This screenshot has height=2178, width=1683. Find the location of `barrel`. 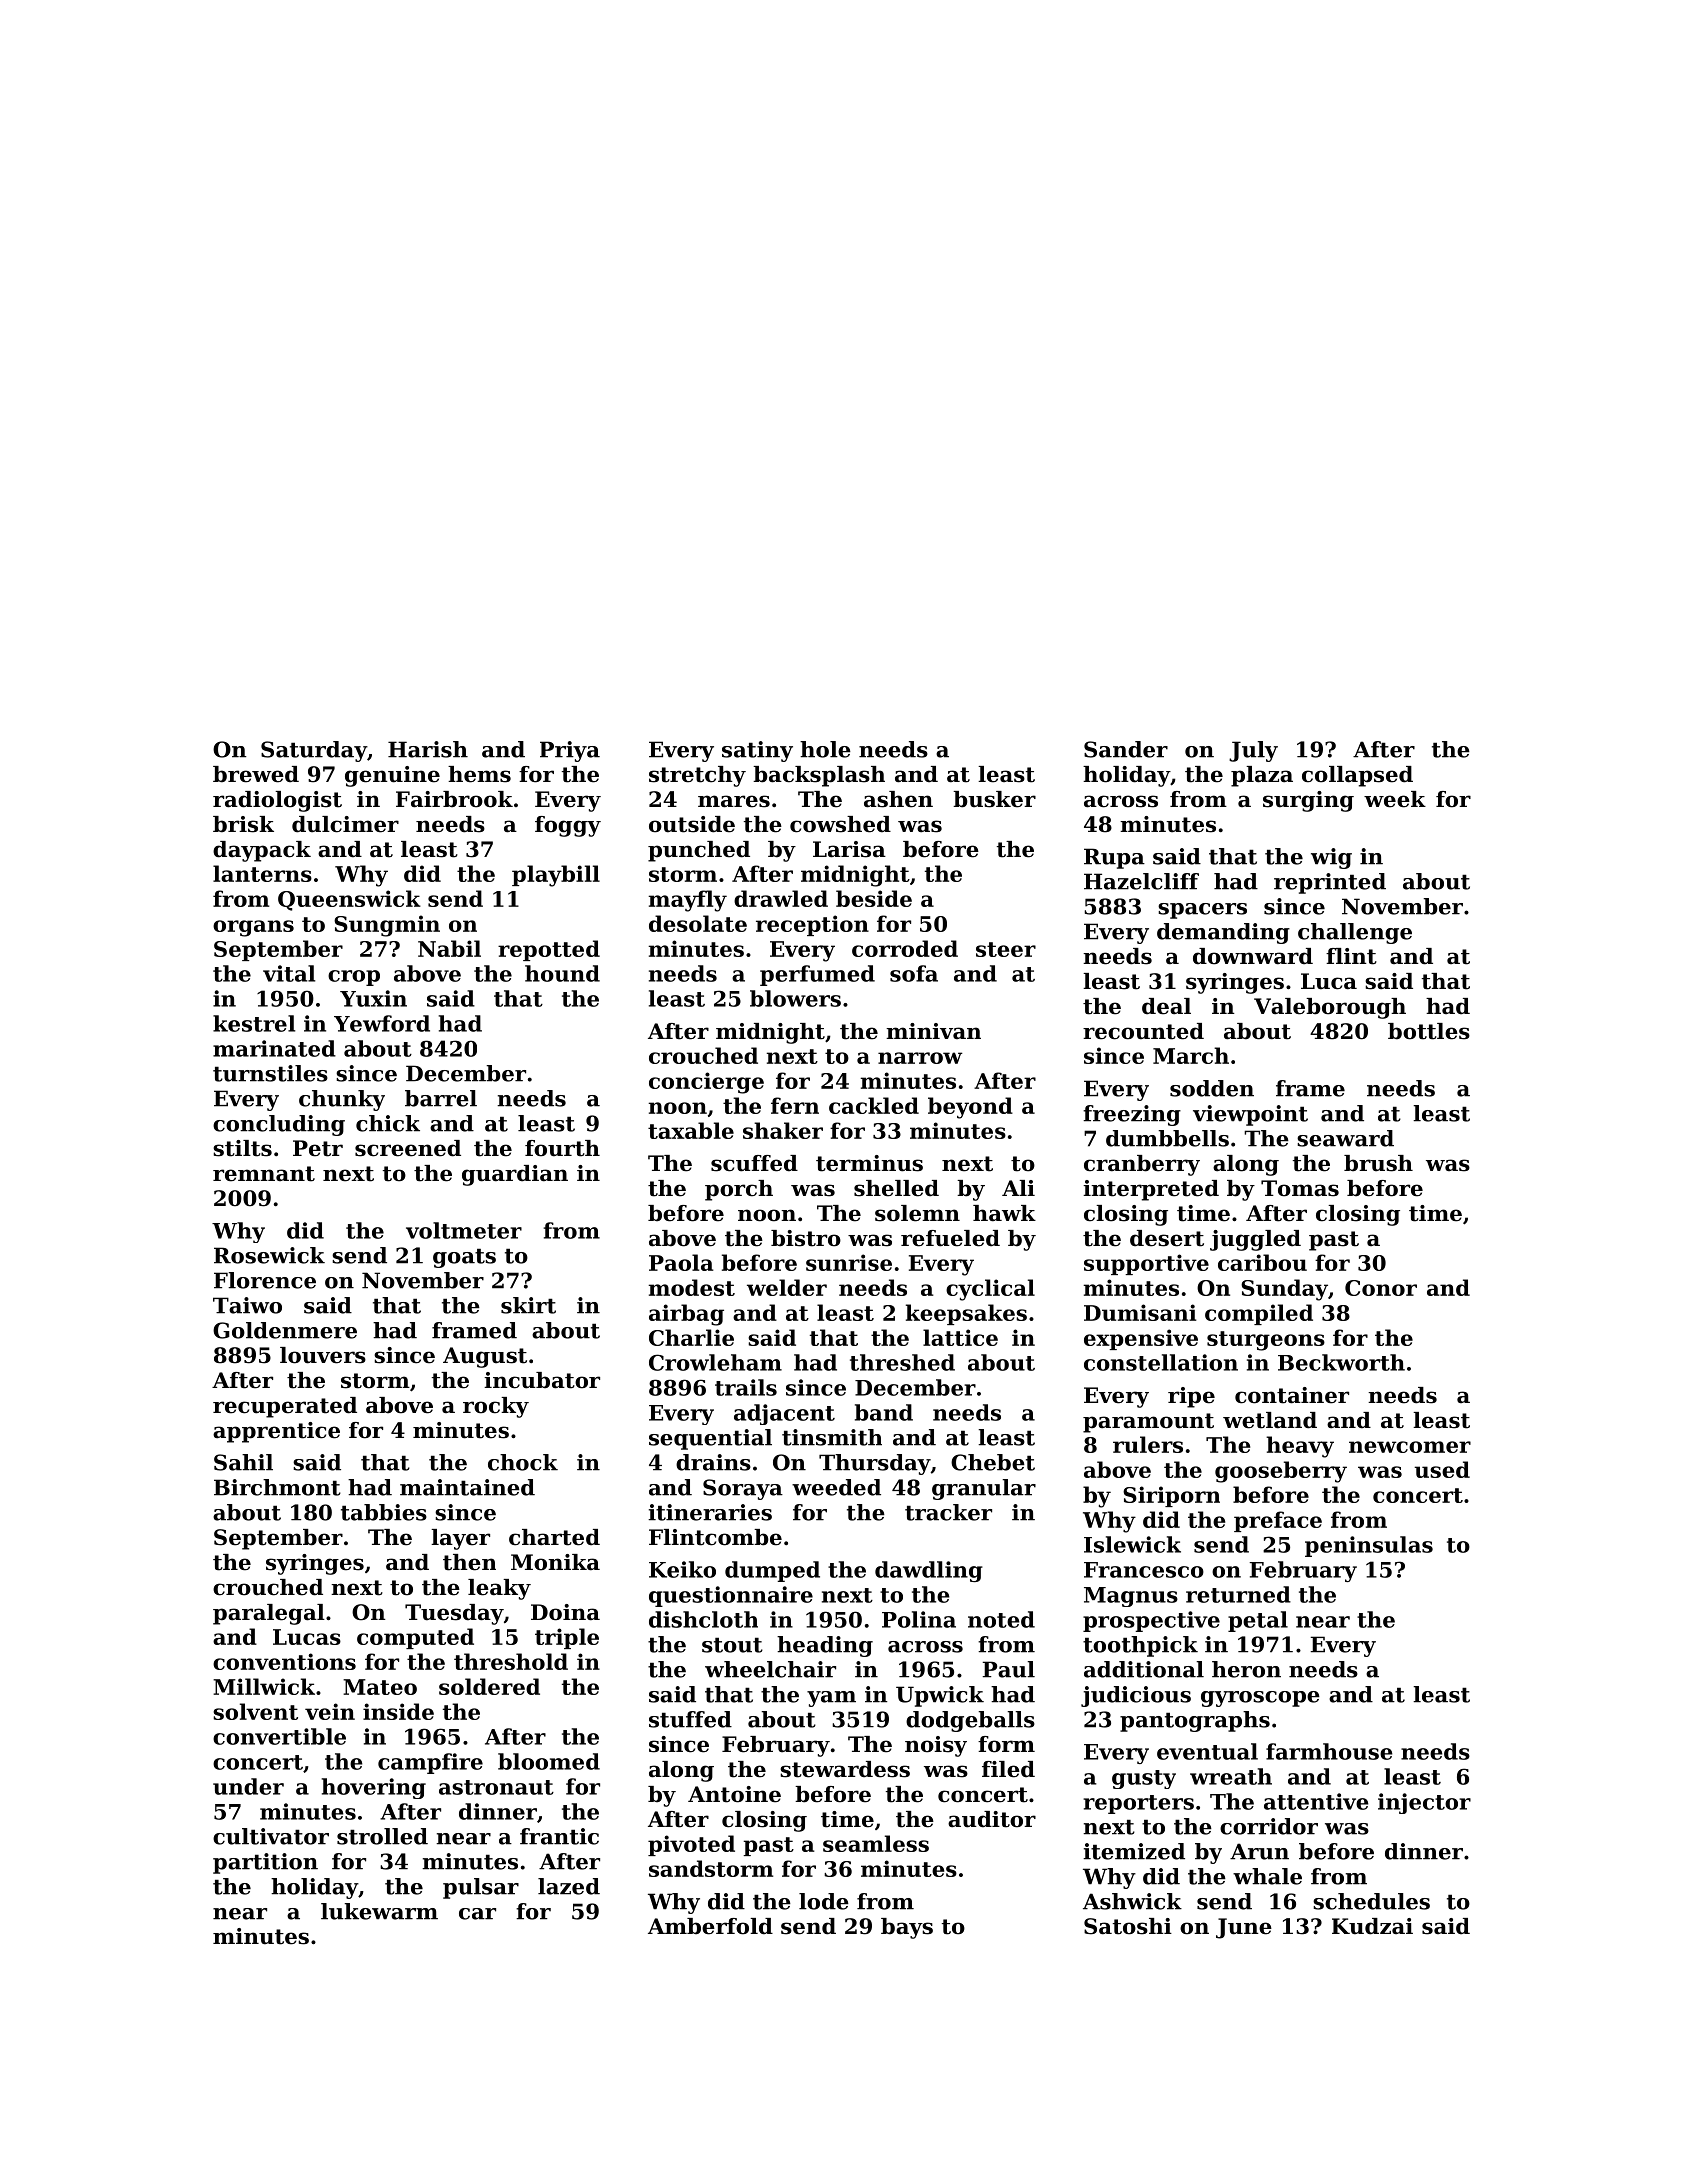

barrel is located at coordinates (441, 1098).
